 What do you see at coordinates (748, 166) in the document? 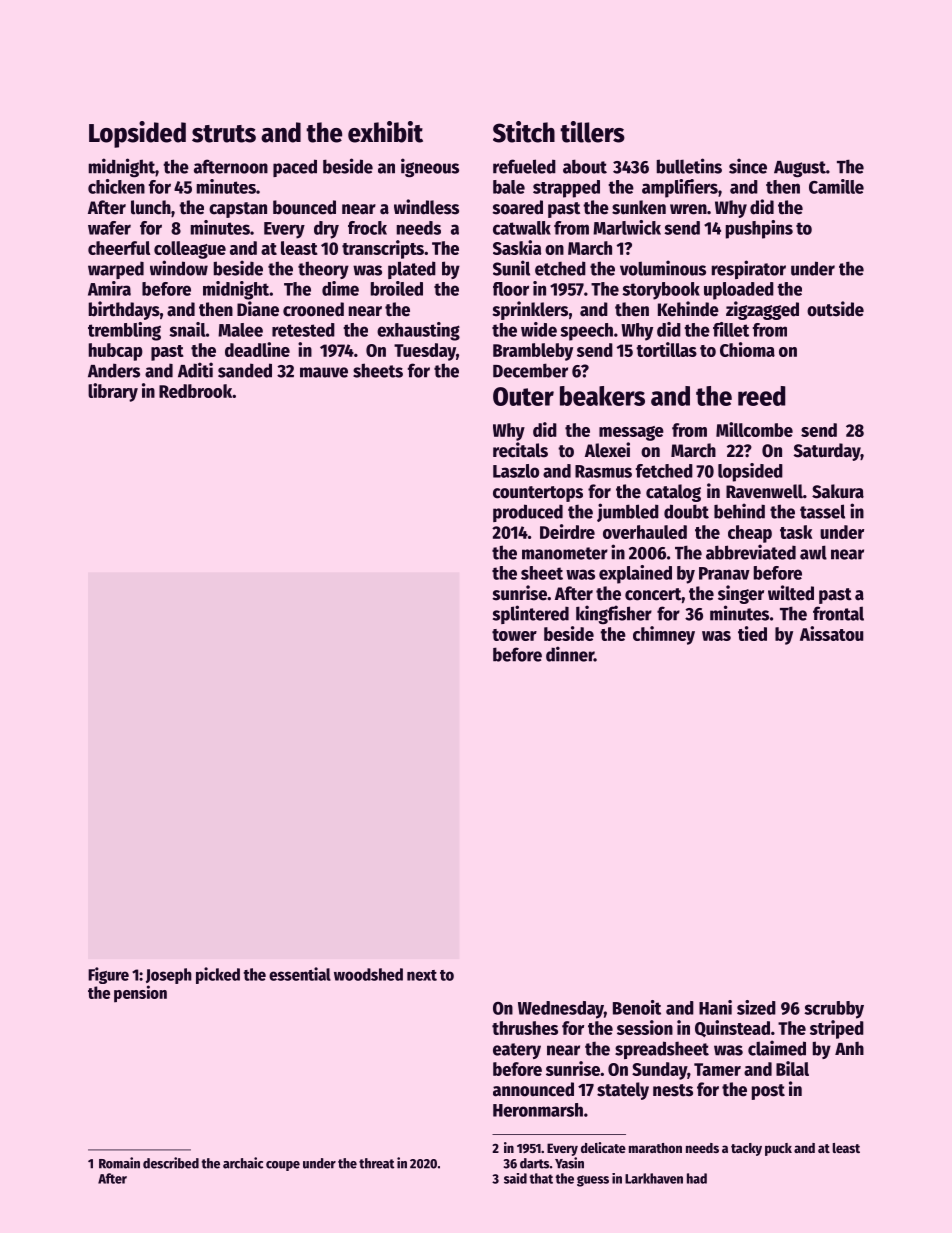
I see `since` at bounding box center [748, 166].
